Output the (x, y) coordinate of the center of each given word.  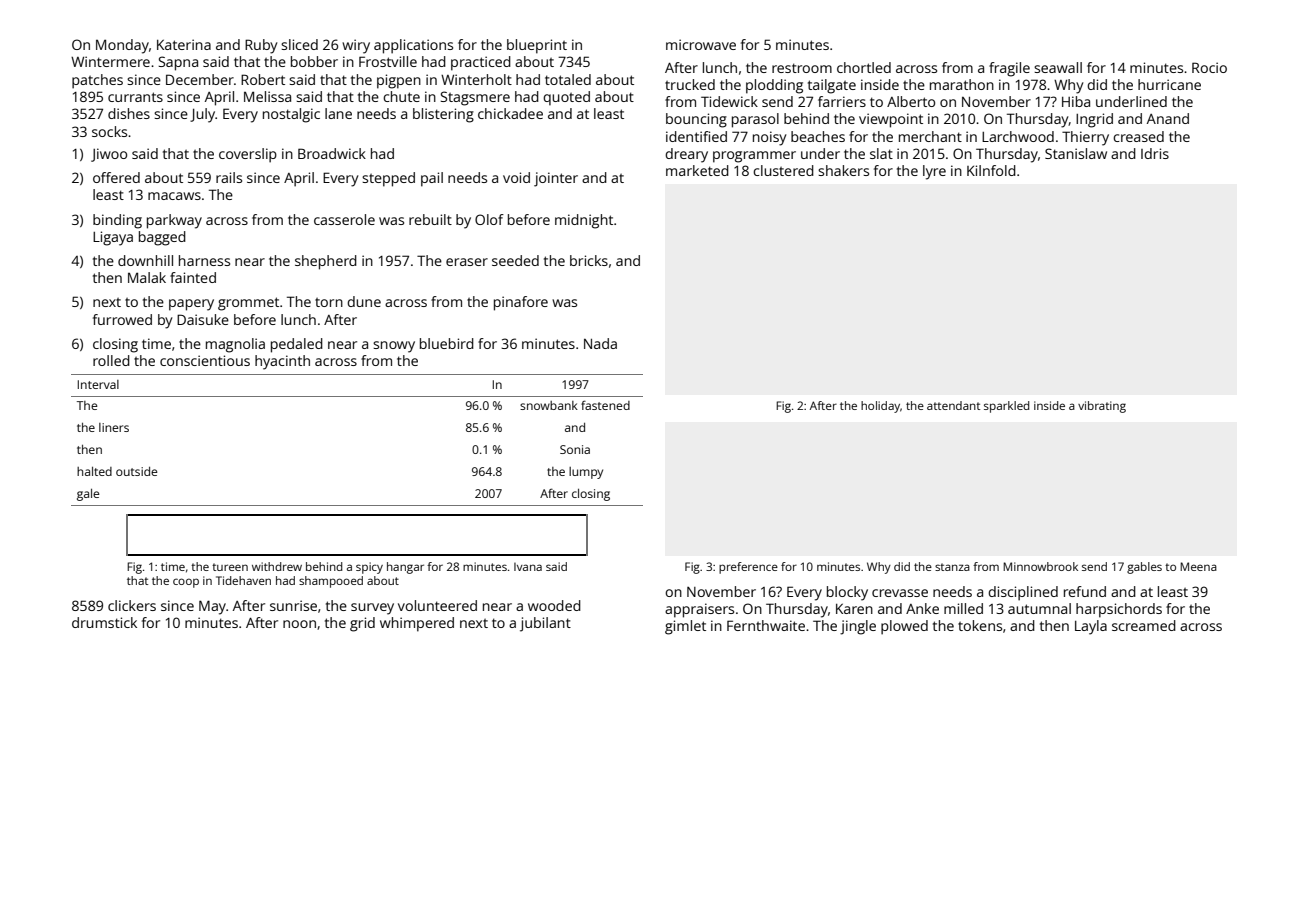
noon (299, 624)
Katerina (184, 44)
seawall (1058, 67)
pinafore (521, 303)
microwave (701, 44)
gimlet (685, 627)
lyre (934, 172)
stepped (388, 179)
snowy (394, 347)
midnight (584, 221)
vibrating (1102, 407)
